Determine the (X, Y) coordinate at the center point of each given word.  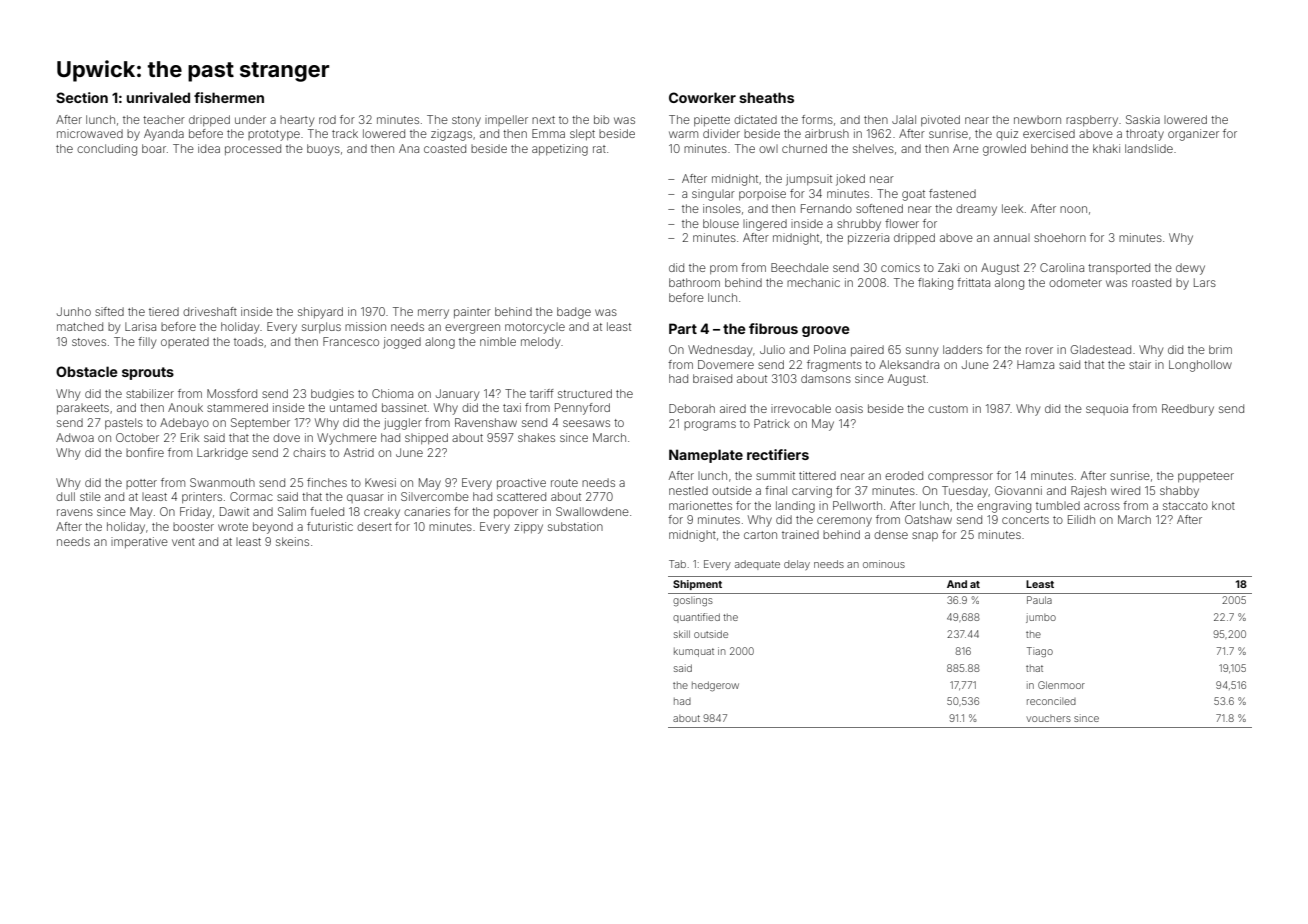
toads (248, 341)
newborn (1037, 120)
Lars (1205, 282)
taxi (512, 407)
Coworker (702, 97)
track (345, 133)
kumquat (694, 652)
